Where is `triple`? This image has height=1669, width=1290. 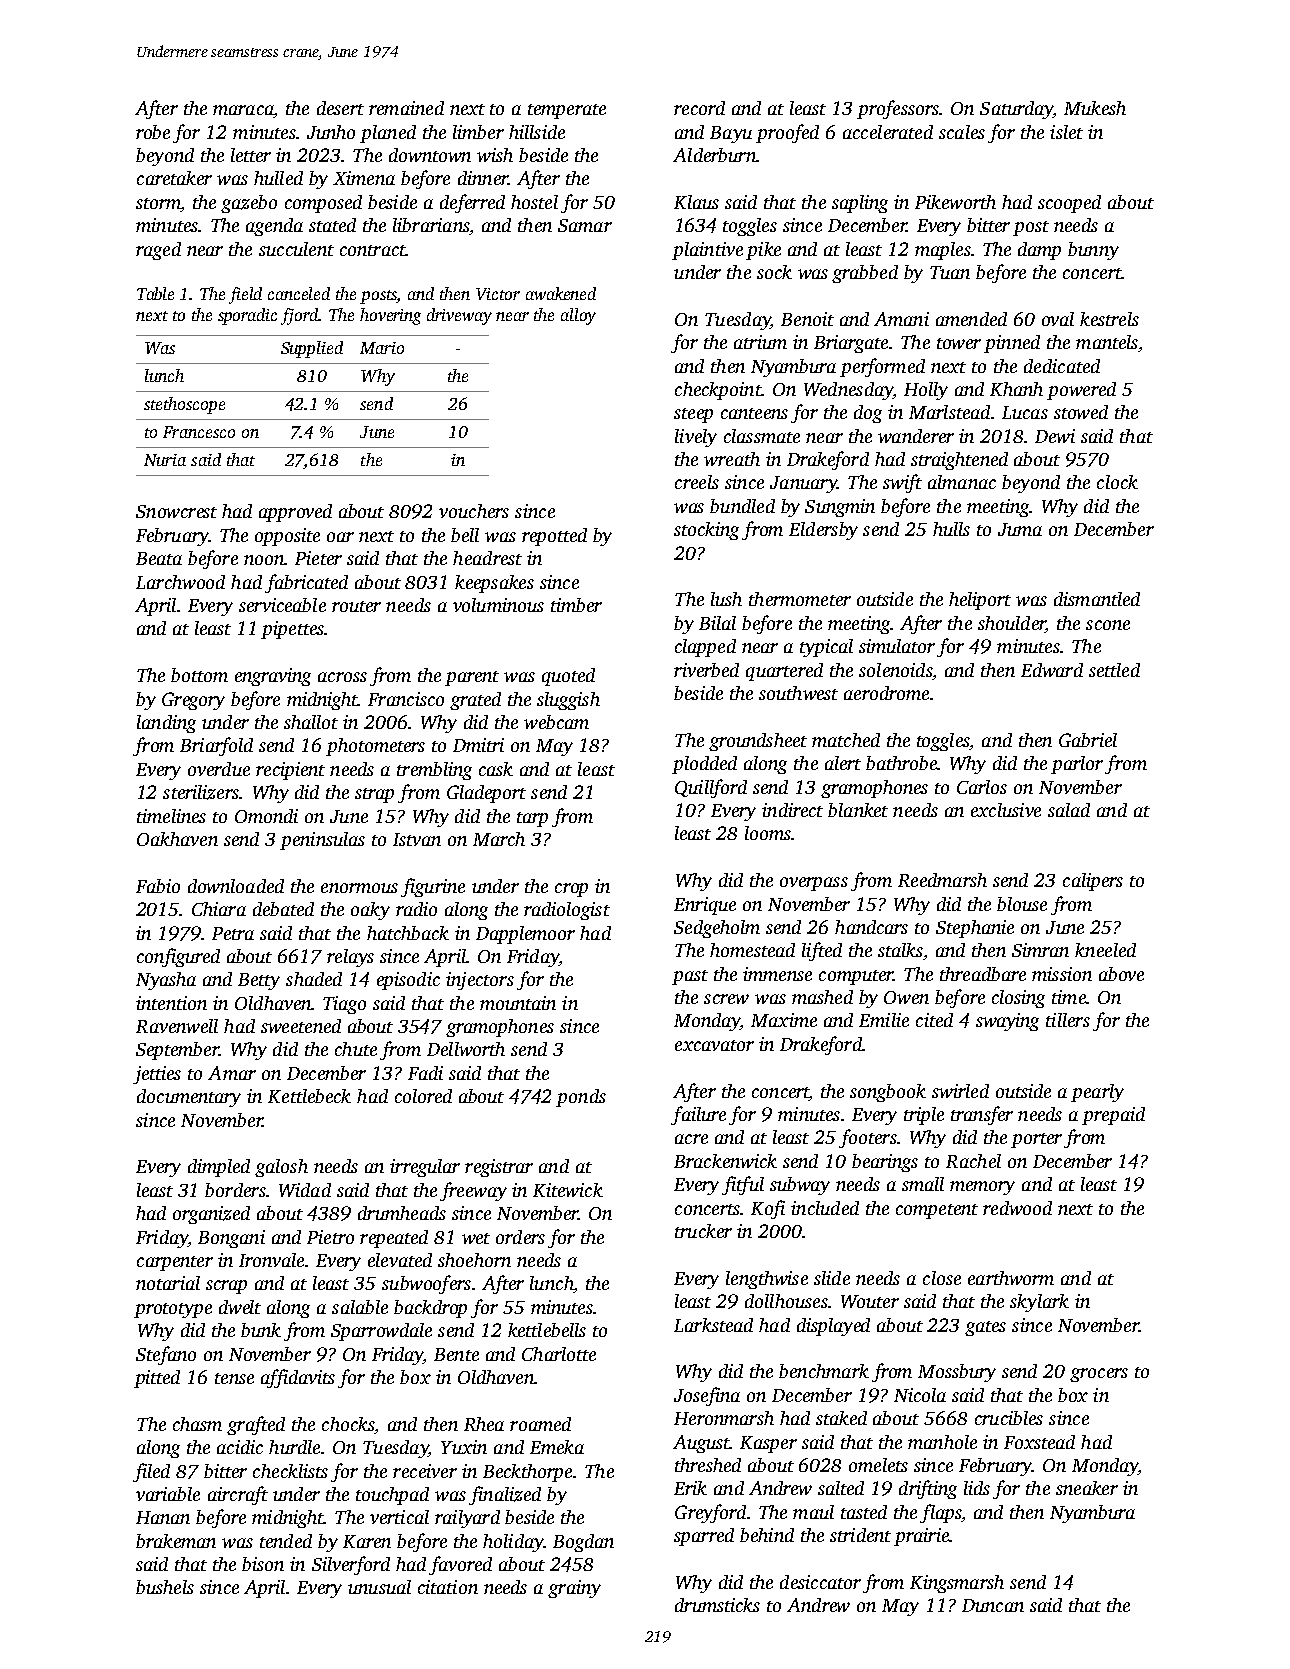
triple is located at coordinates (924, 1116).
